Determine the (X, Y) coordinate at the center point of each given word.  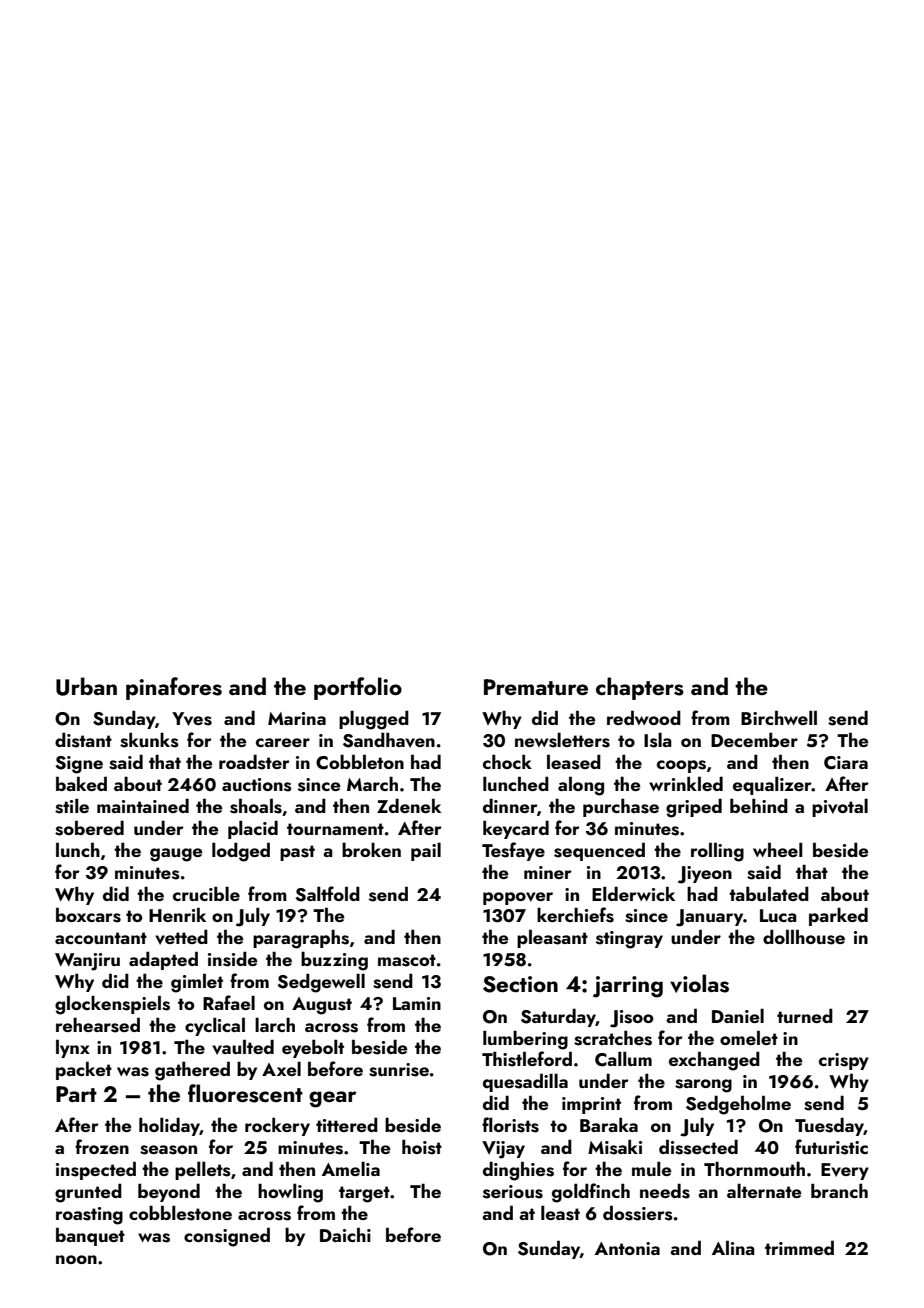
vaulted (243, 1047)
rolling (717, 852)
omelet (749, 1037)
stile (72, 806)
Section (520, 984)
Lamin (417, 1003)
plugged (374, 720)
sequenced (599, 851)
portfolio (358, 688)
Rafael (229, 1002)
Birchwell (779, 717)
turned (805, 1015)
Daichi (345, 1234)
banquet (90, 1236)
